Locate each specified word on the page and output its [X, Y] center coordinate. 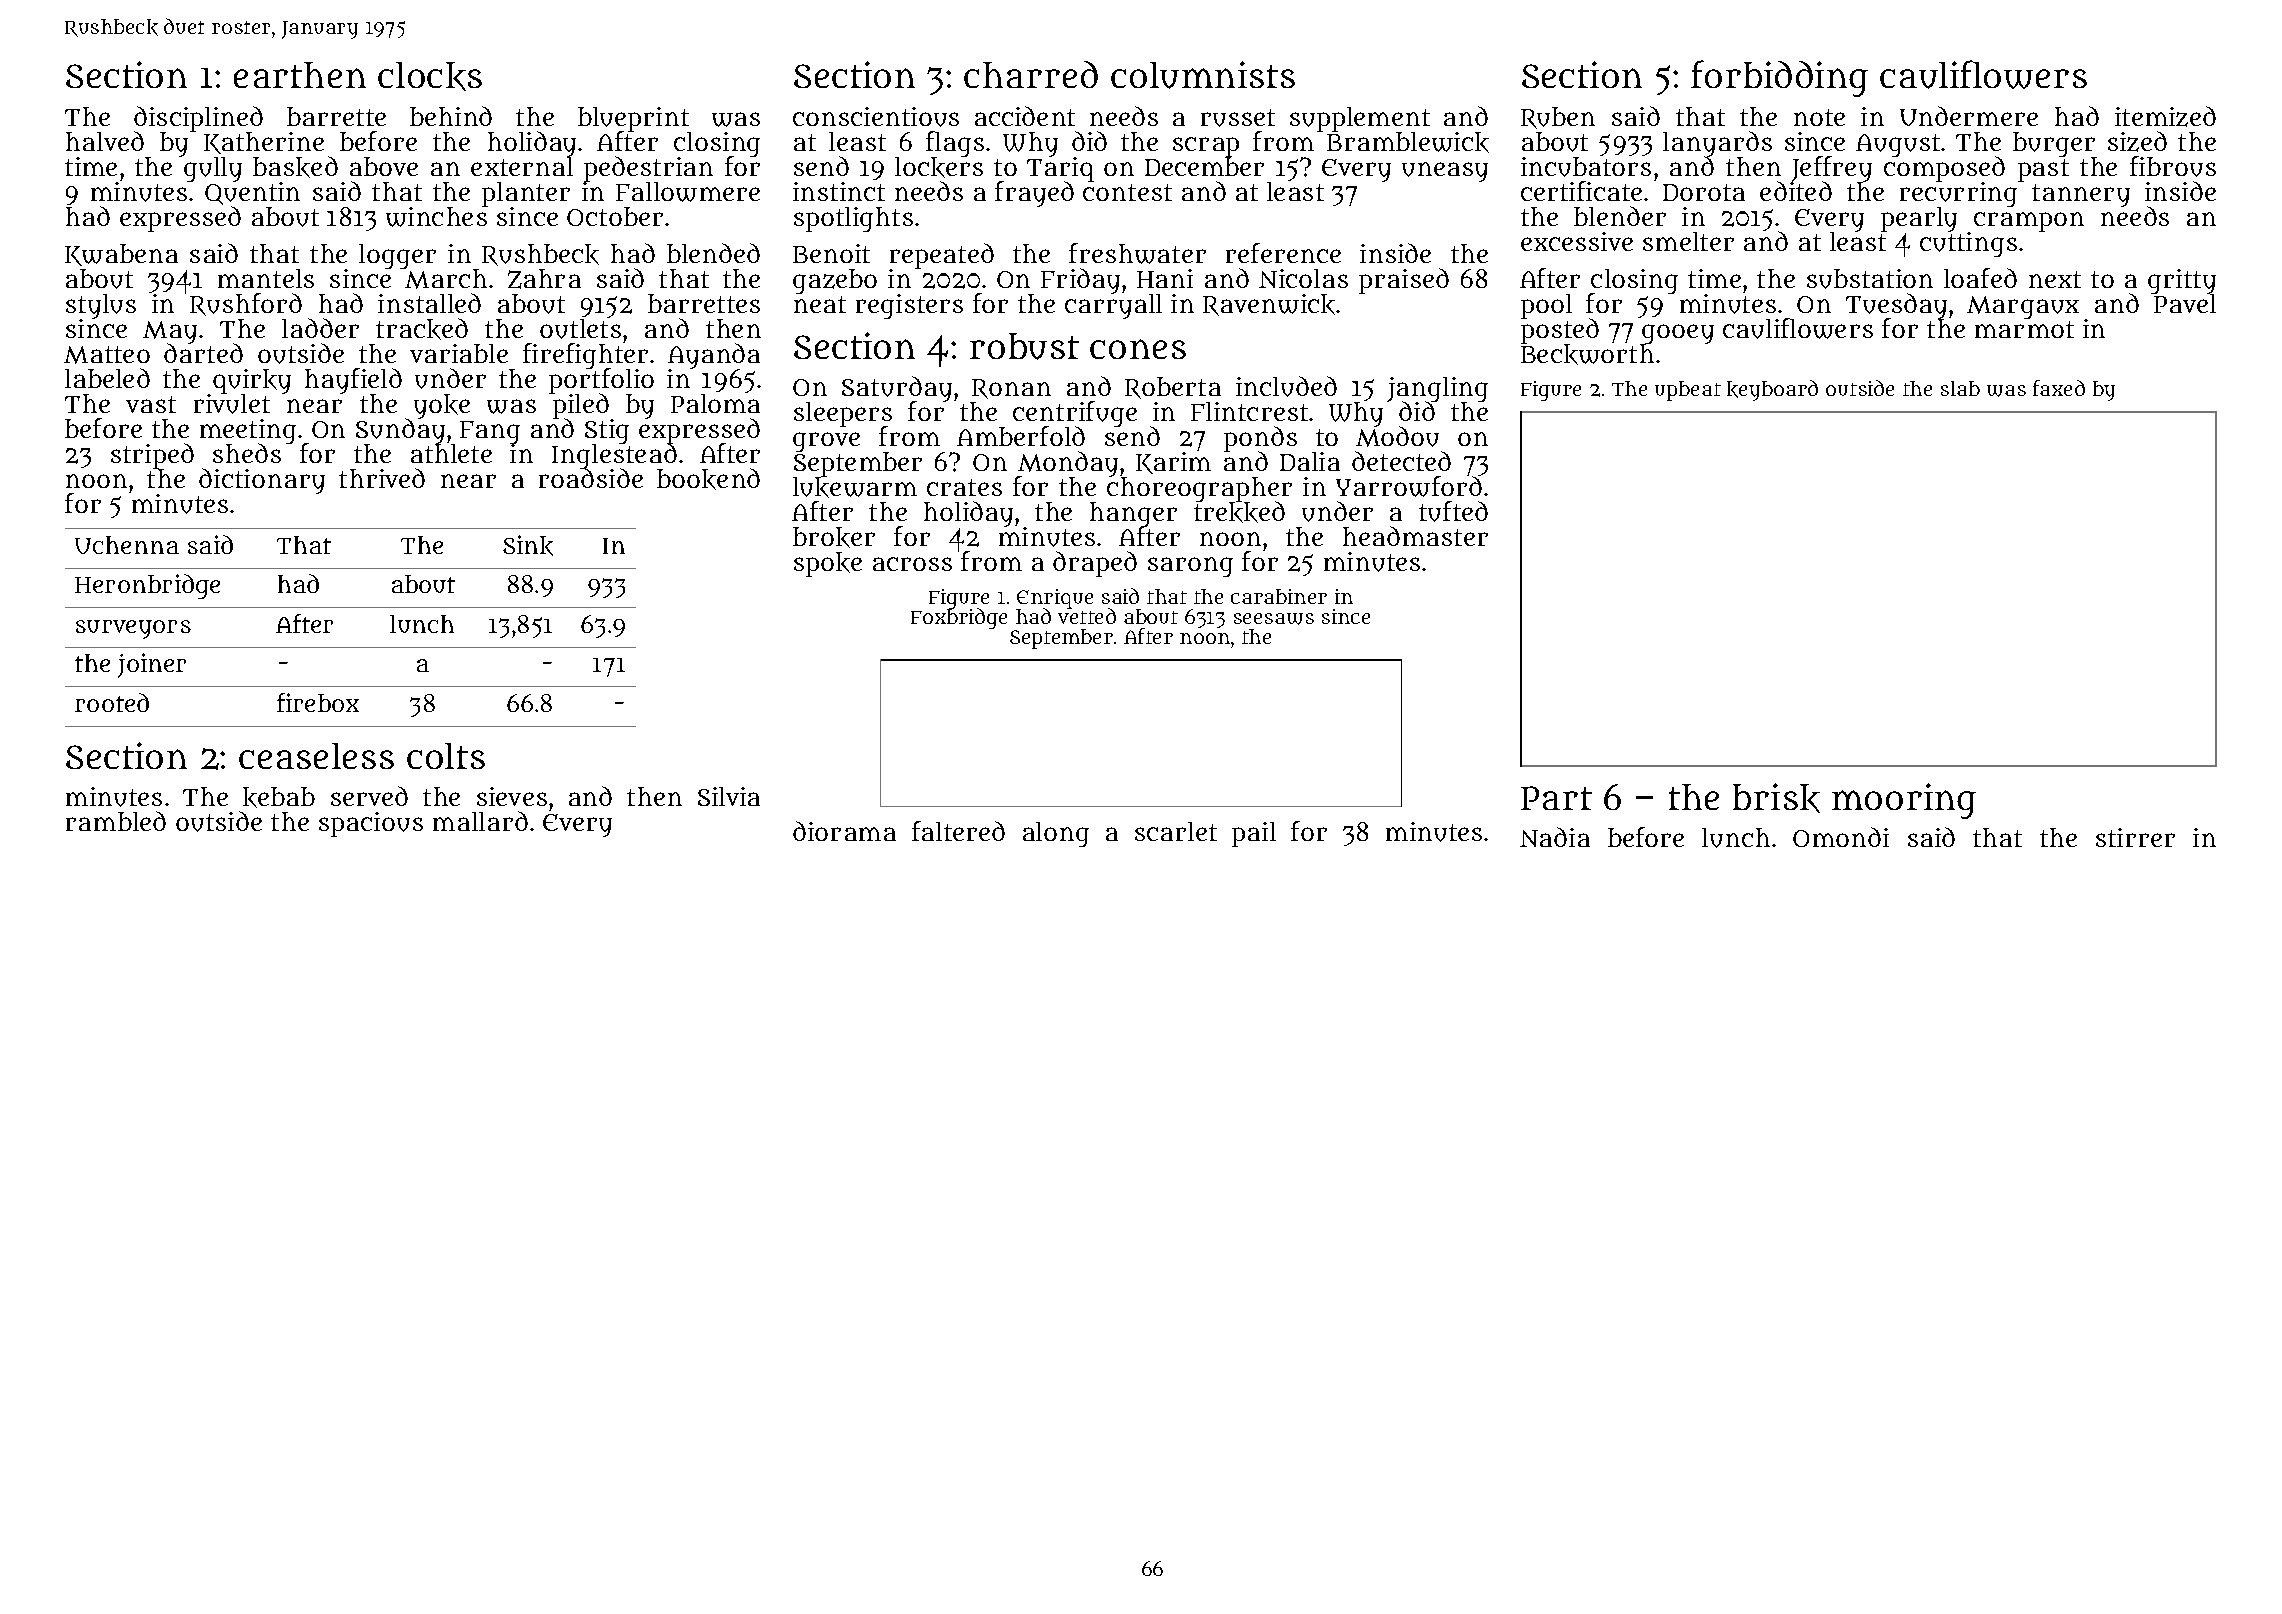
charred [1031, 74]
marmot [2024, 329]
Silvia [729, 796]
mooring [1904, 801]
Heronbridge [147, 586]
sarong [1190, 567]
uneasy [1445, 172]
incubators [1586, 167]
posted [1560, 332]
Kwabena [121, 255]
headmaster [1415, 536]
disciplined [198, 119]
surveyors [133, 629]
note [1819, 117]
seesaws [1274, 619]
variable [459, 353]
